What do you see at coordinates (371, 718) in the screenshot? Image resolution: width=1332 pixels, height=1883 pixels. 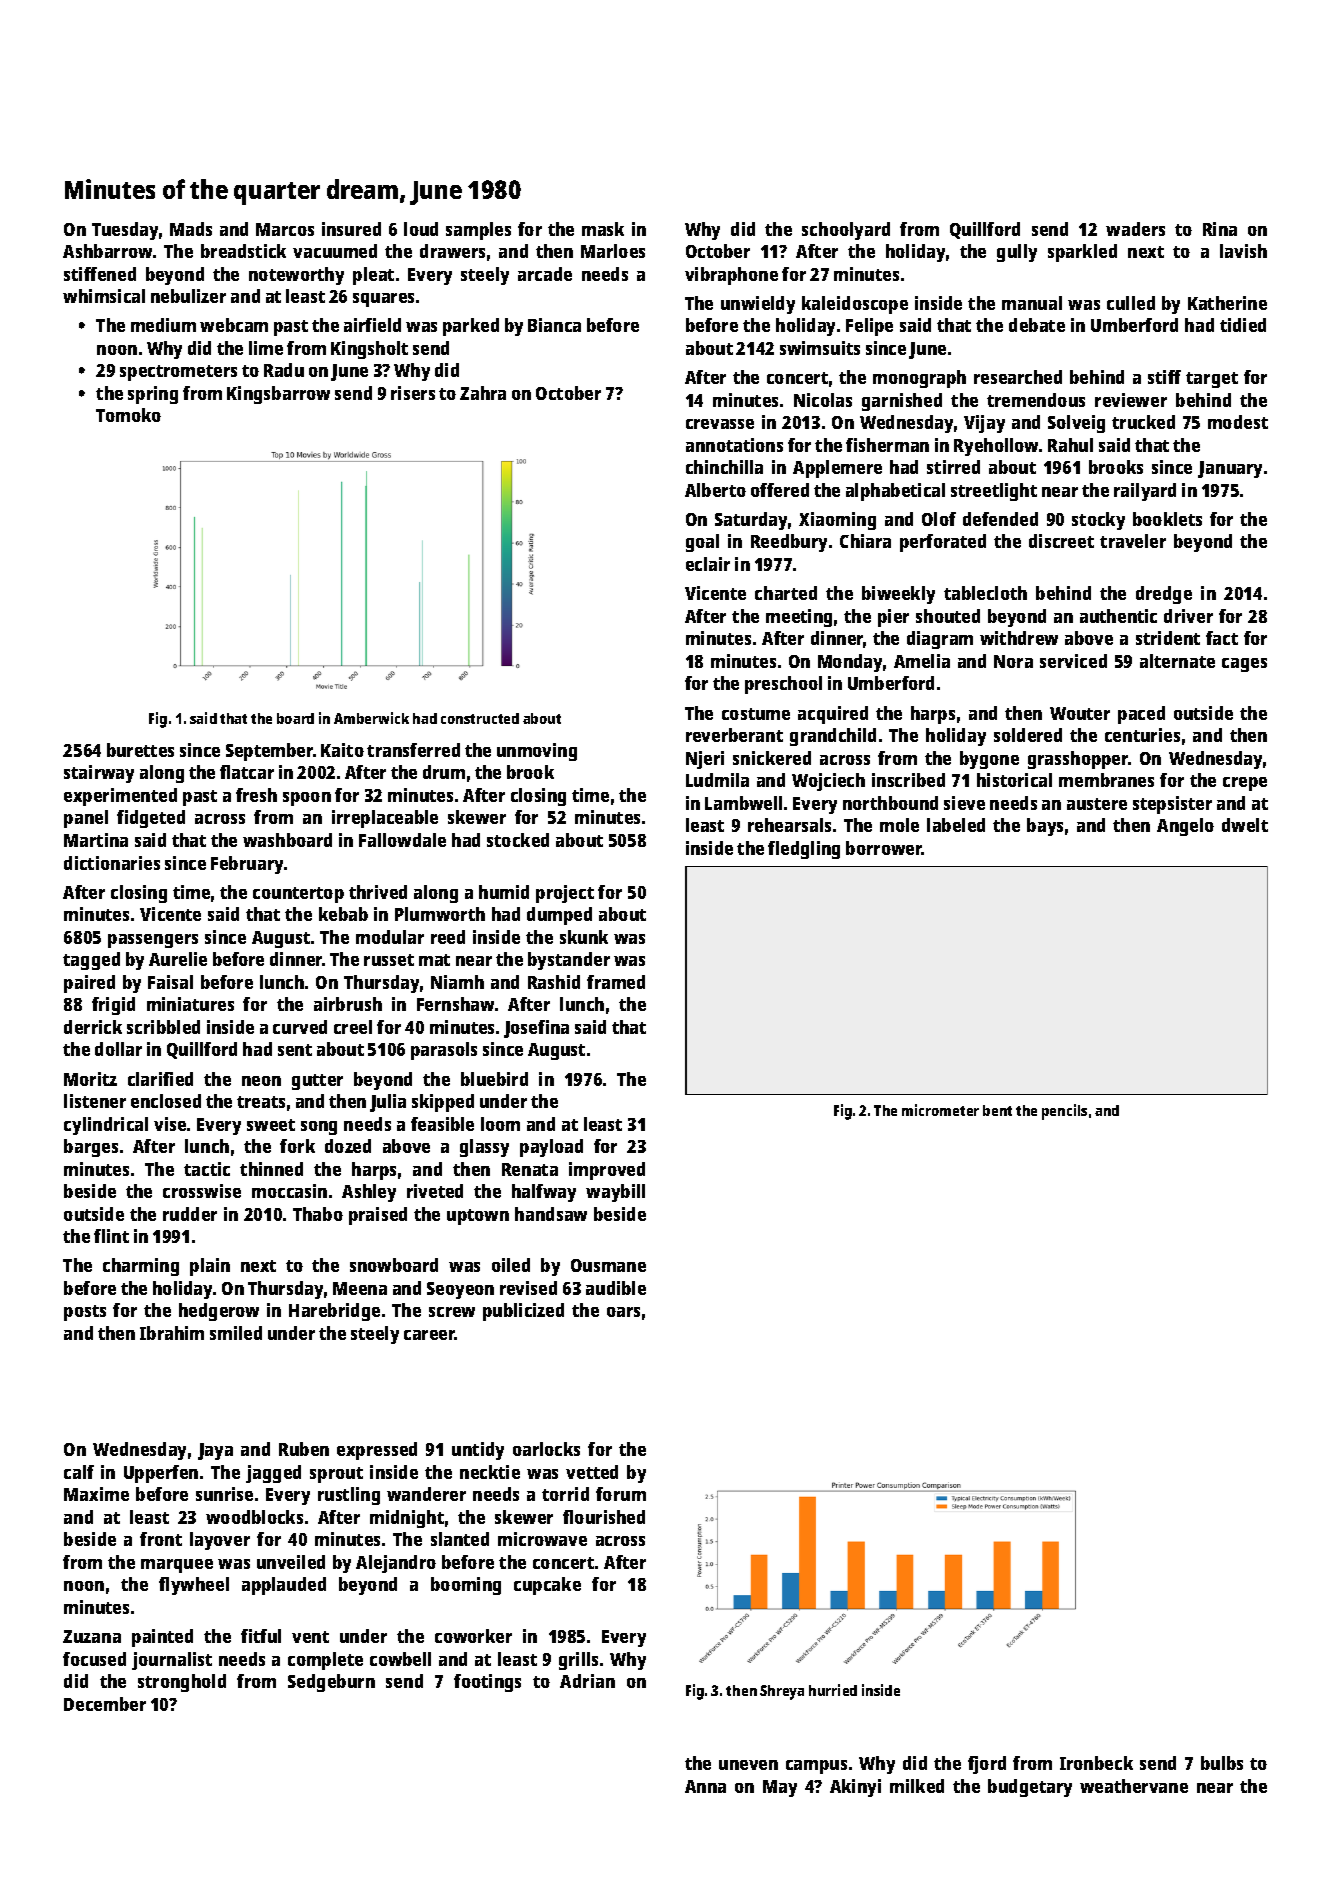 I see `Amberwick` at bounding box center [371, 718].
